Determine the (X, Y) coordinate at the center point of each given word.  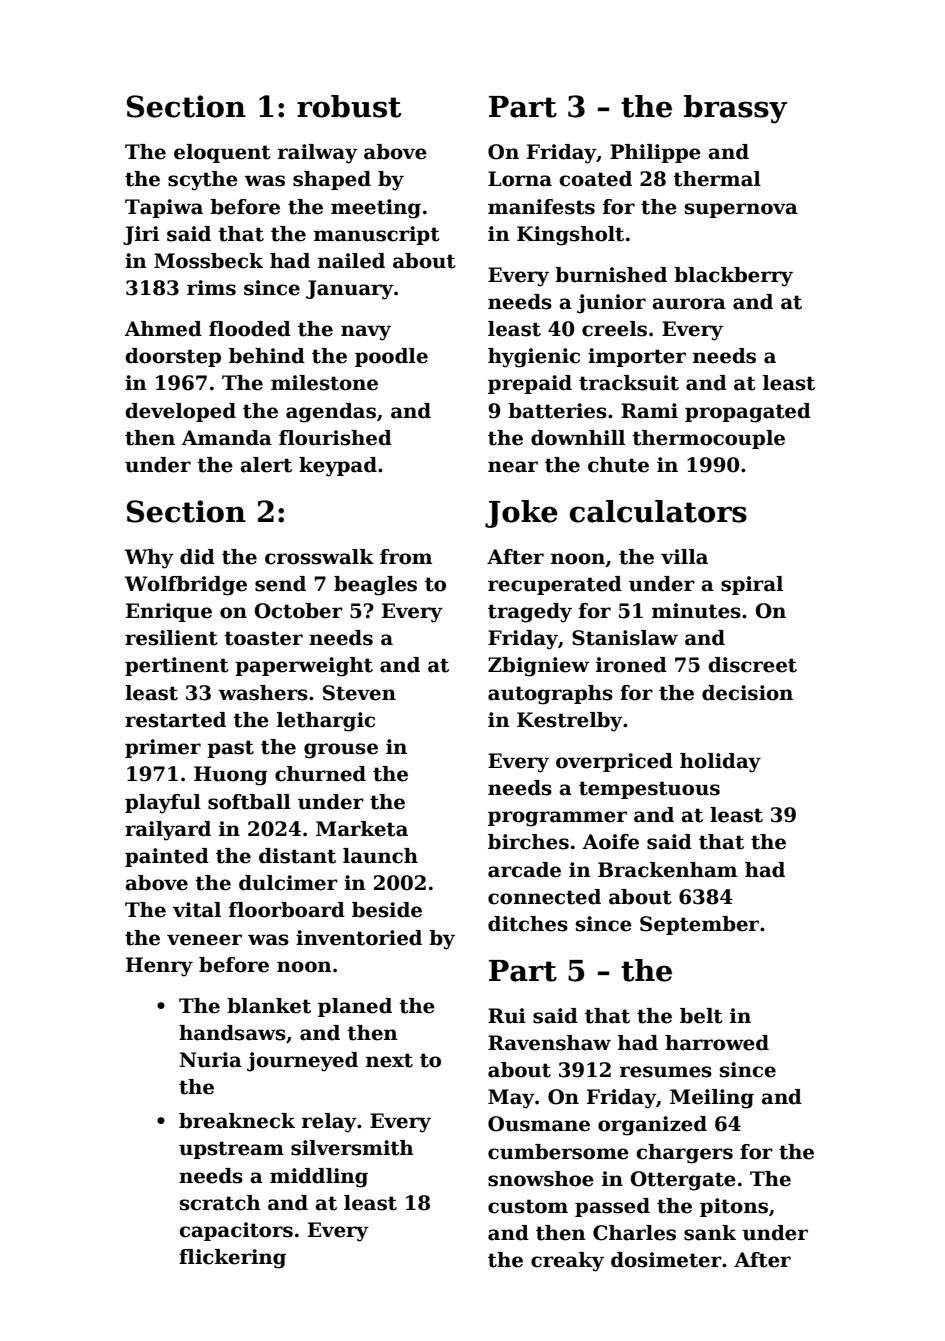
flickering (232, 1259)
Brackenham (667, 870)
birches (528, 842)
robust (349, 106)
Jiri (141, 235)
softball (249, 802)
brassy (735, 109)
